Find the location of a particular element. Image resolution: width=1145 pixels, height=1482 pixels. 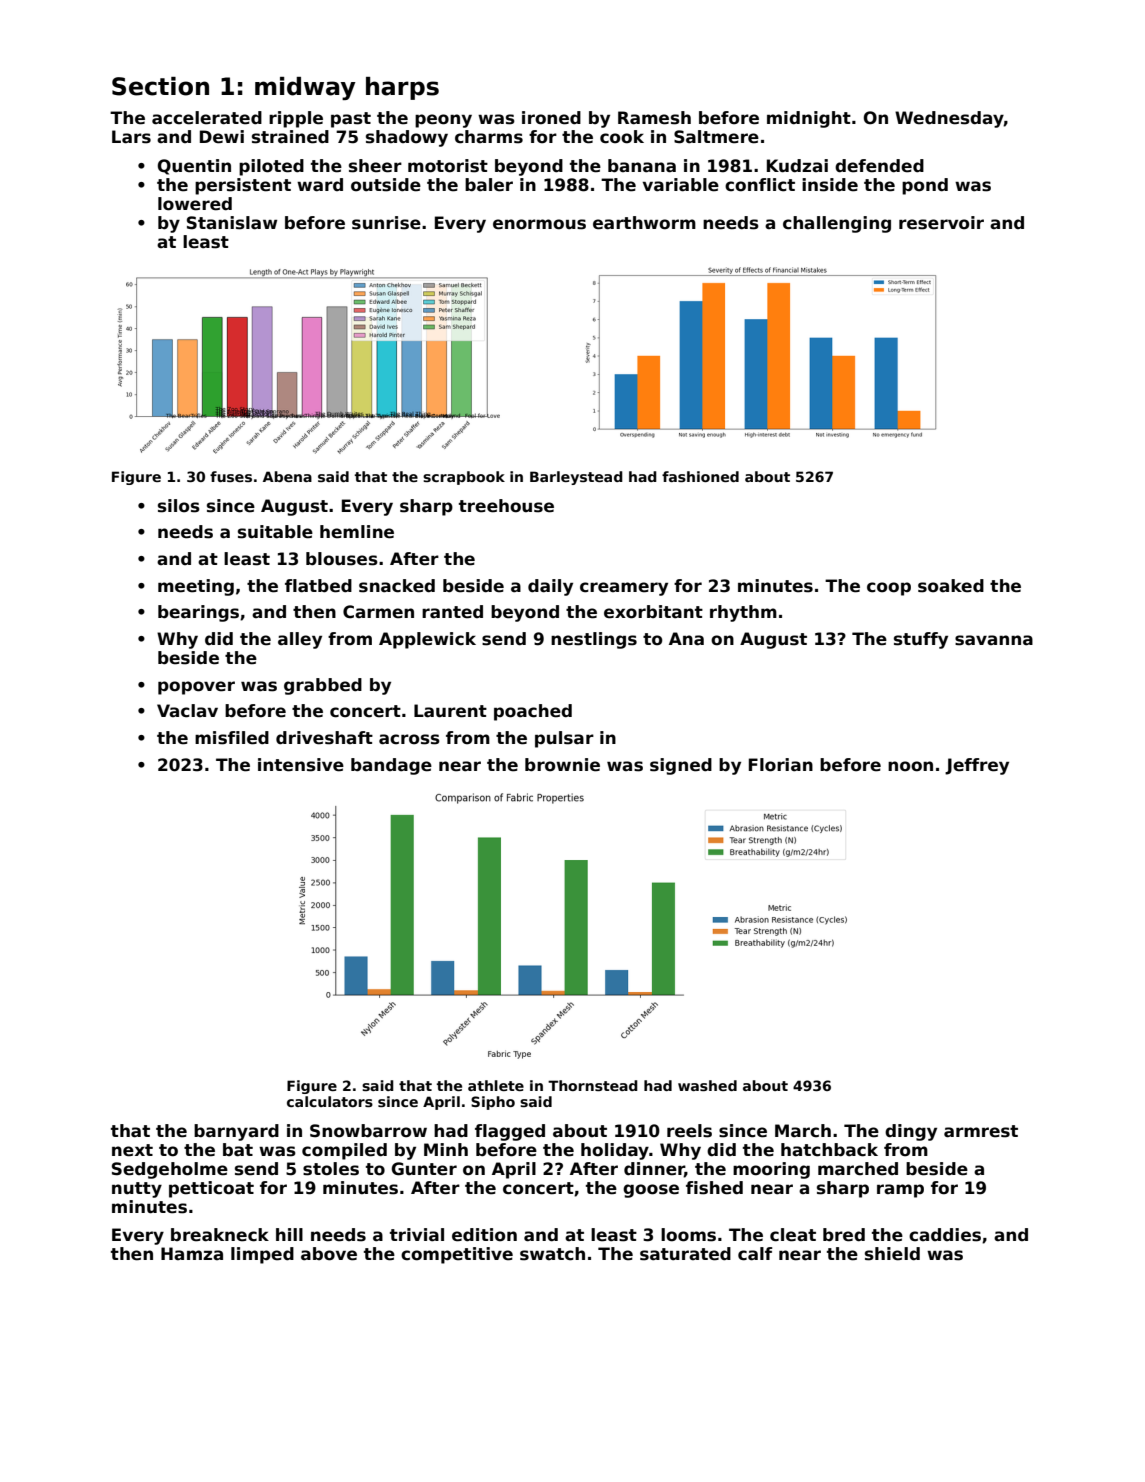

reservoir is located at coordinates (941, 223).
